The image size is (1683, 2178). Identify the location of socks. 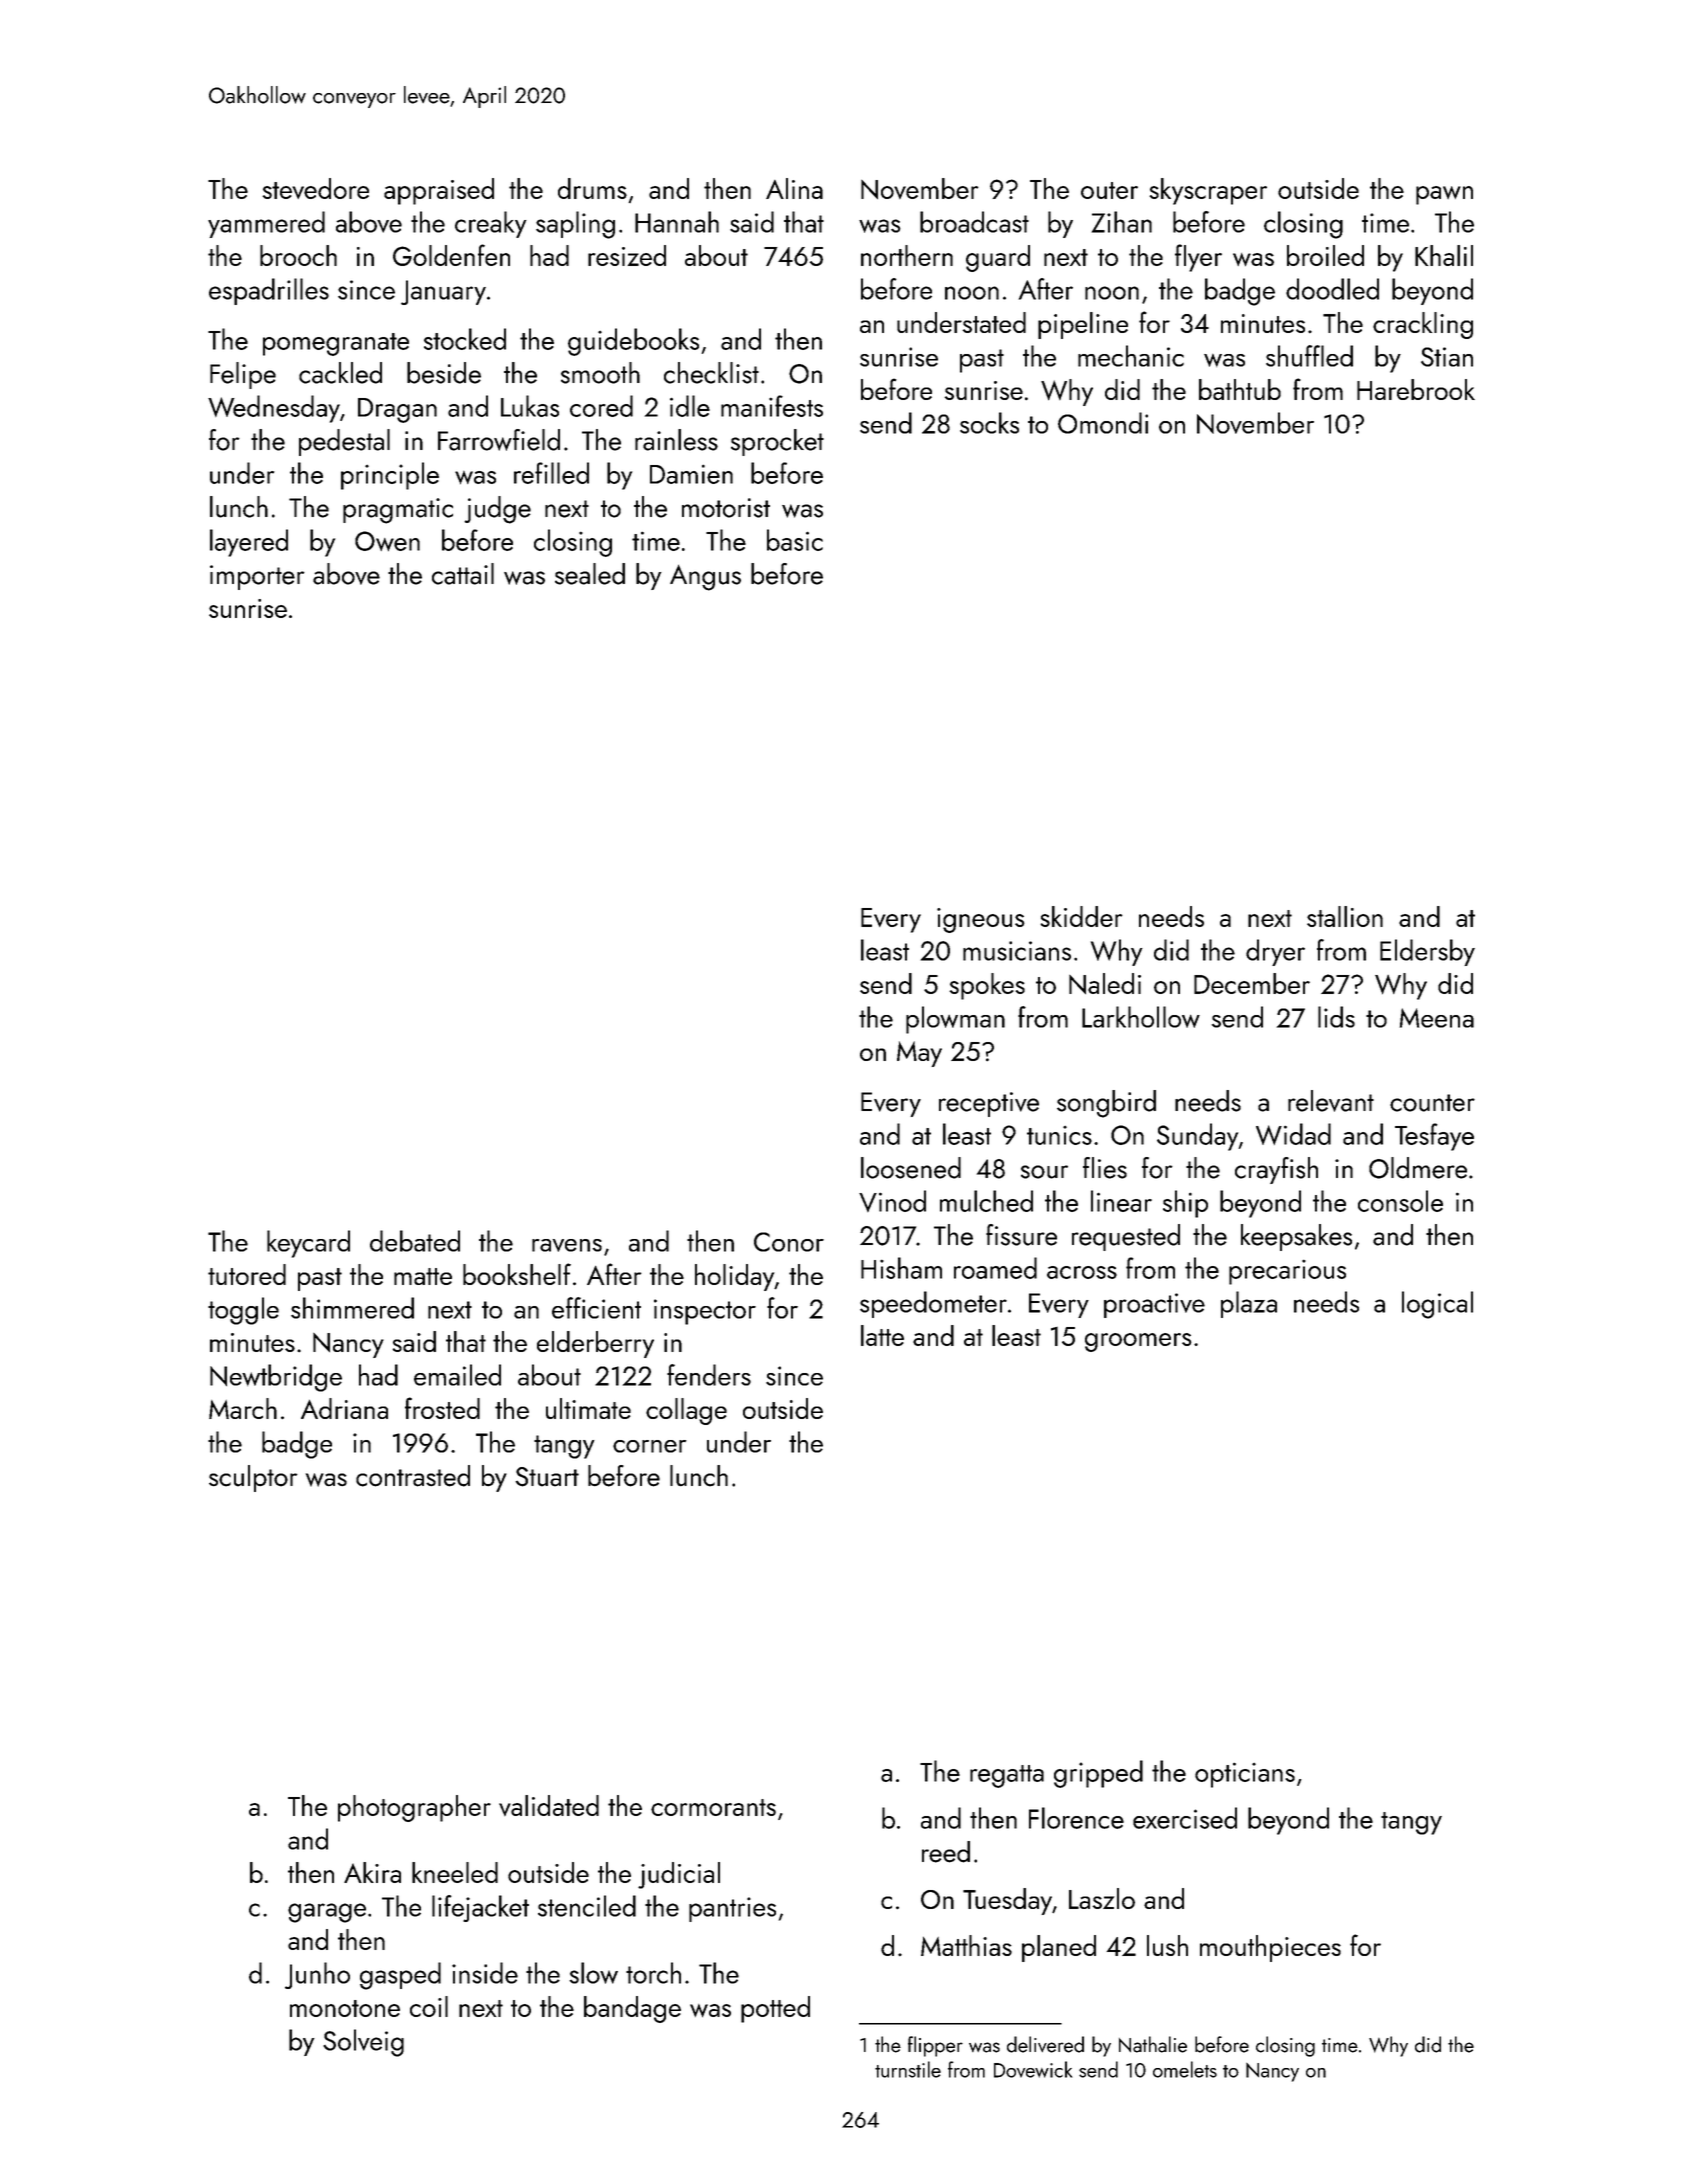
(989, 423).
